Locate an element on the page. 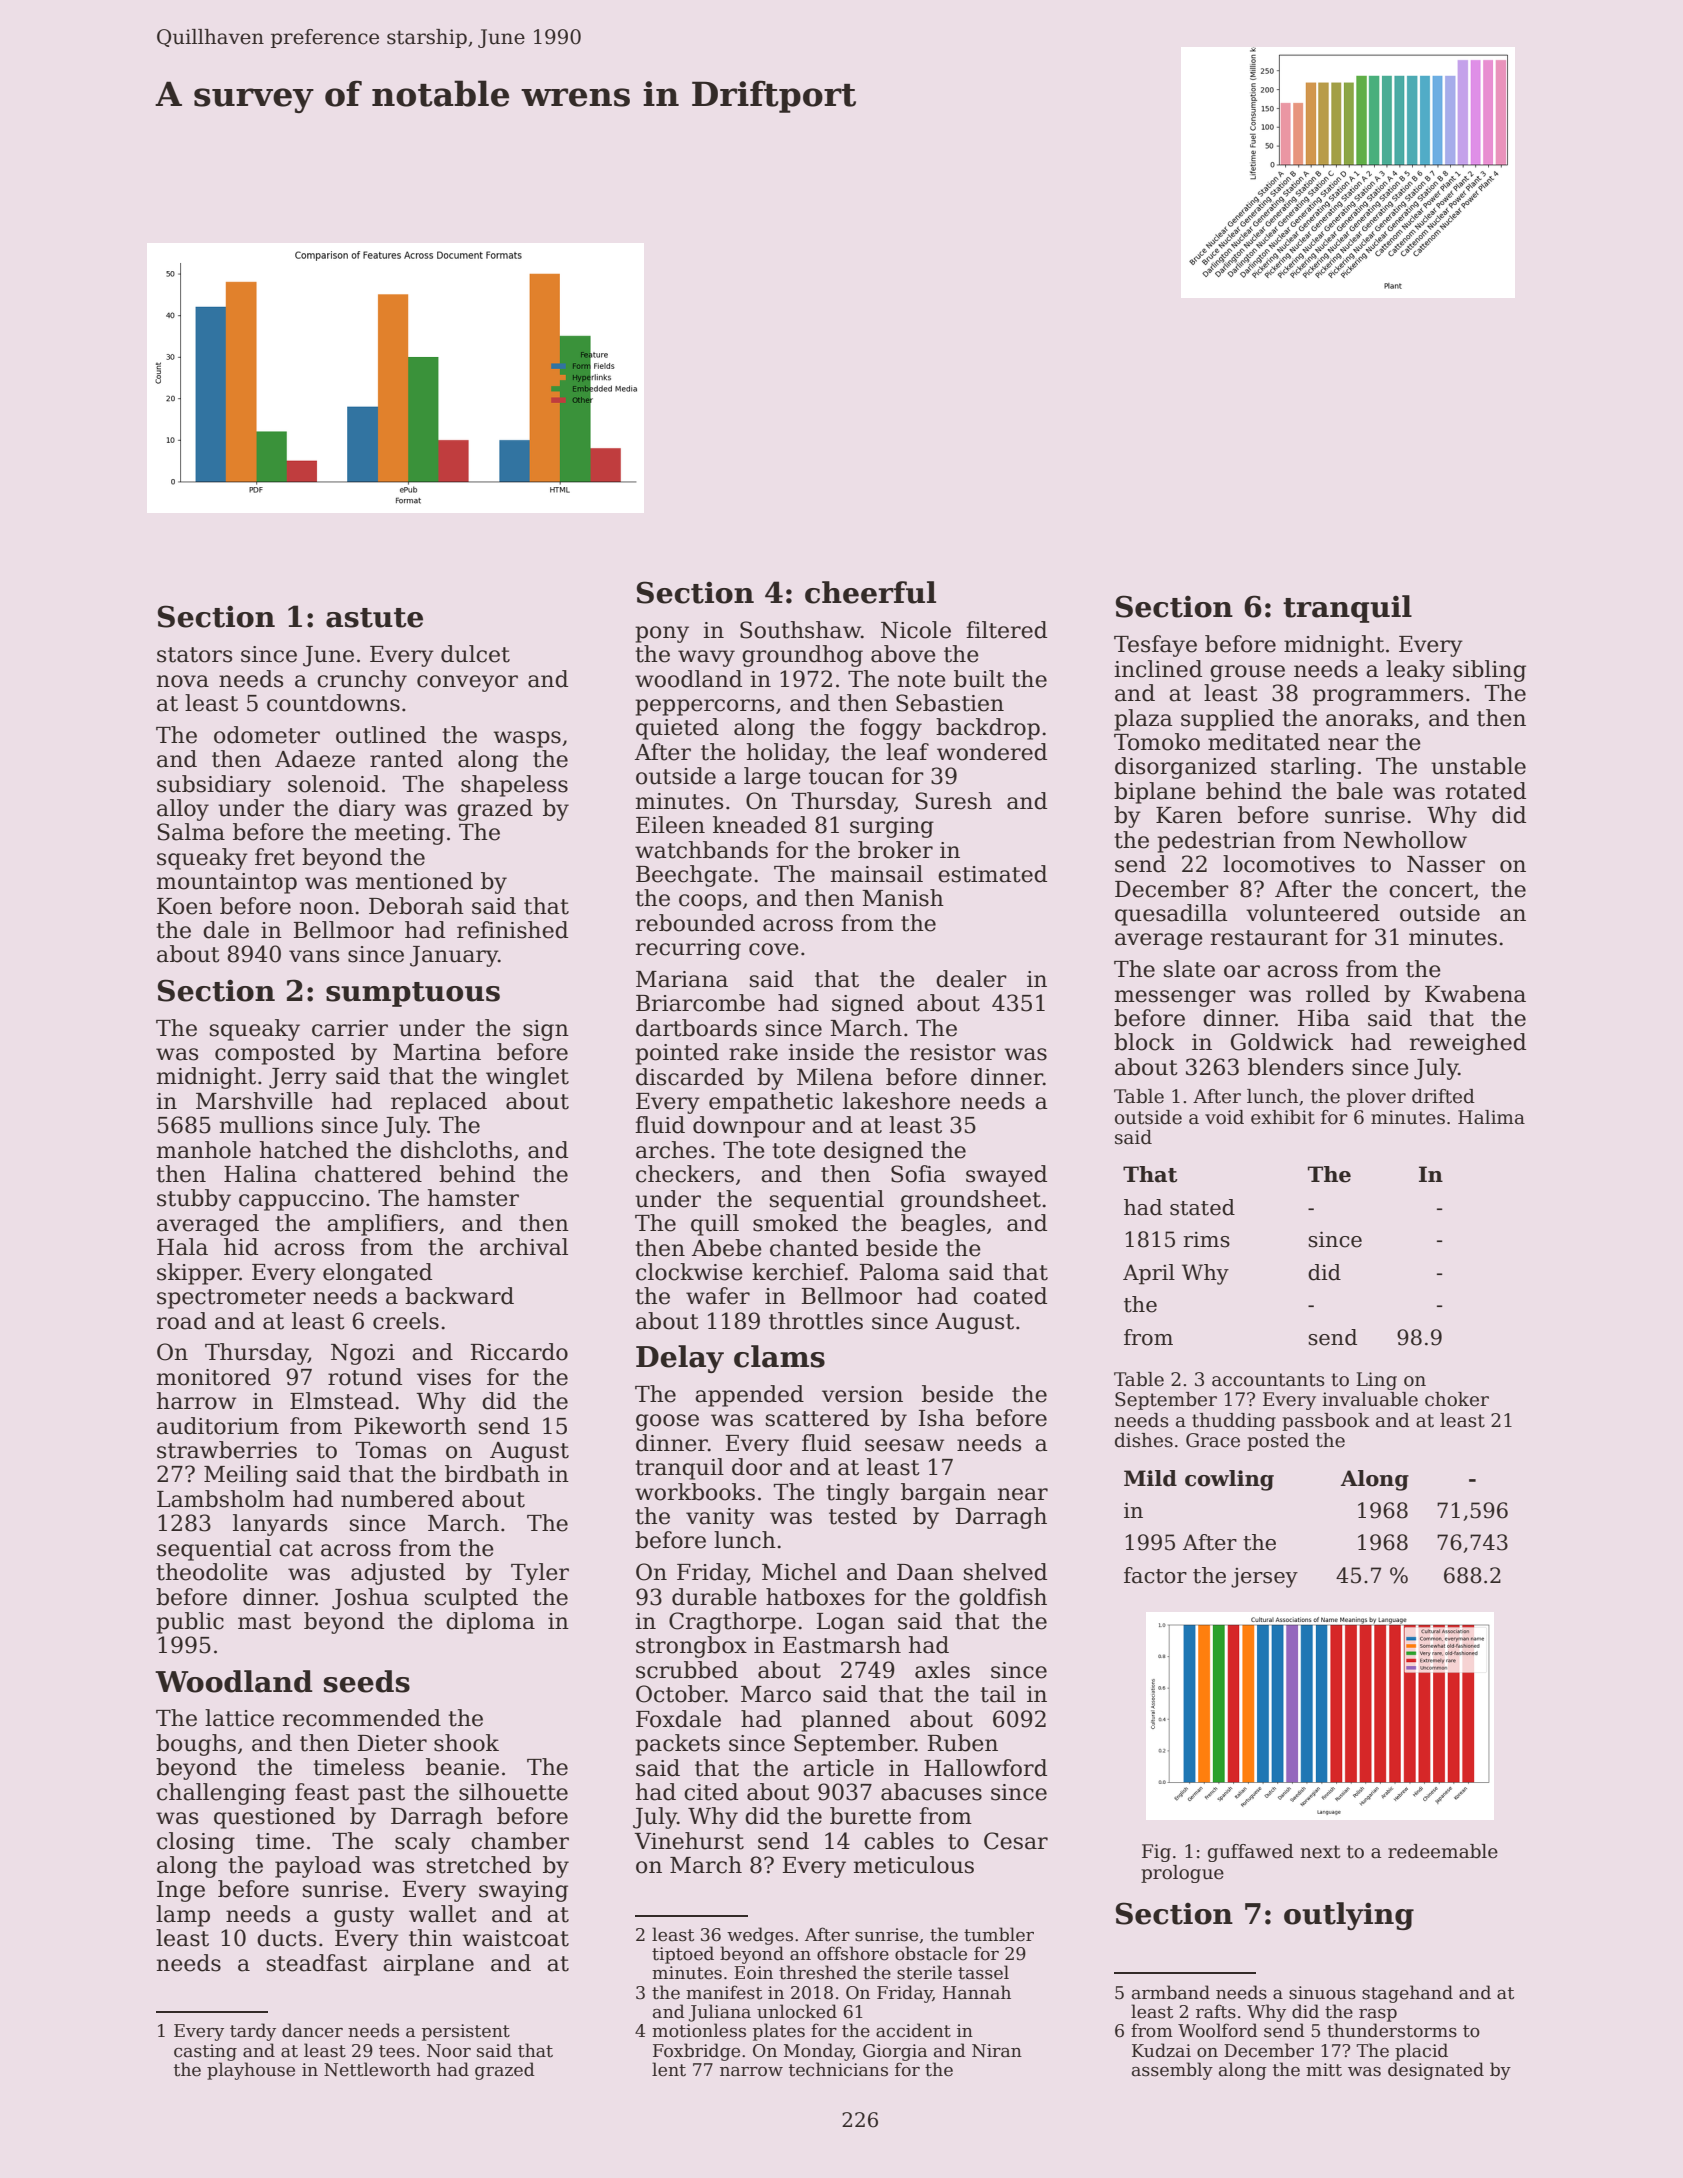  vans is located at coordinates (314, 956).
